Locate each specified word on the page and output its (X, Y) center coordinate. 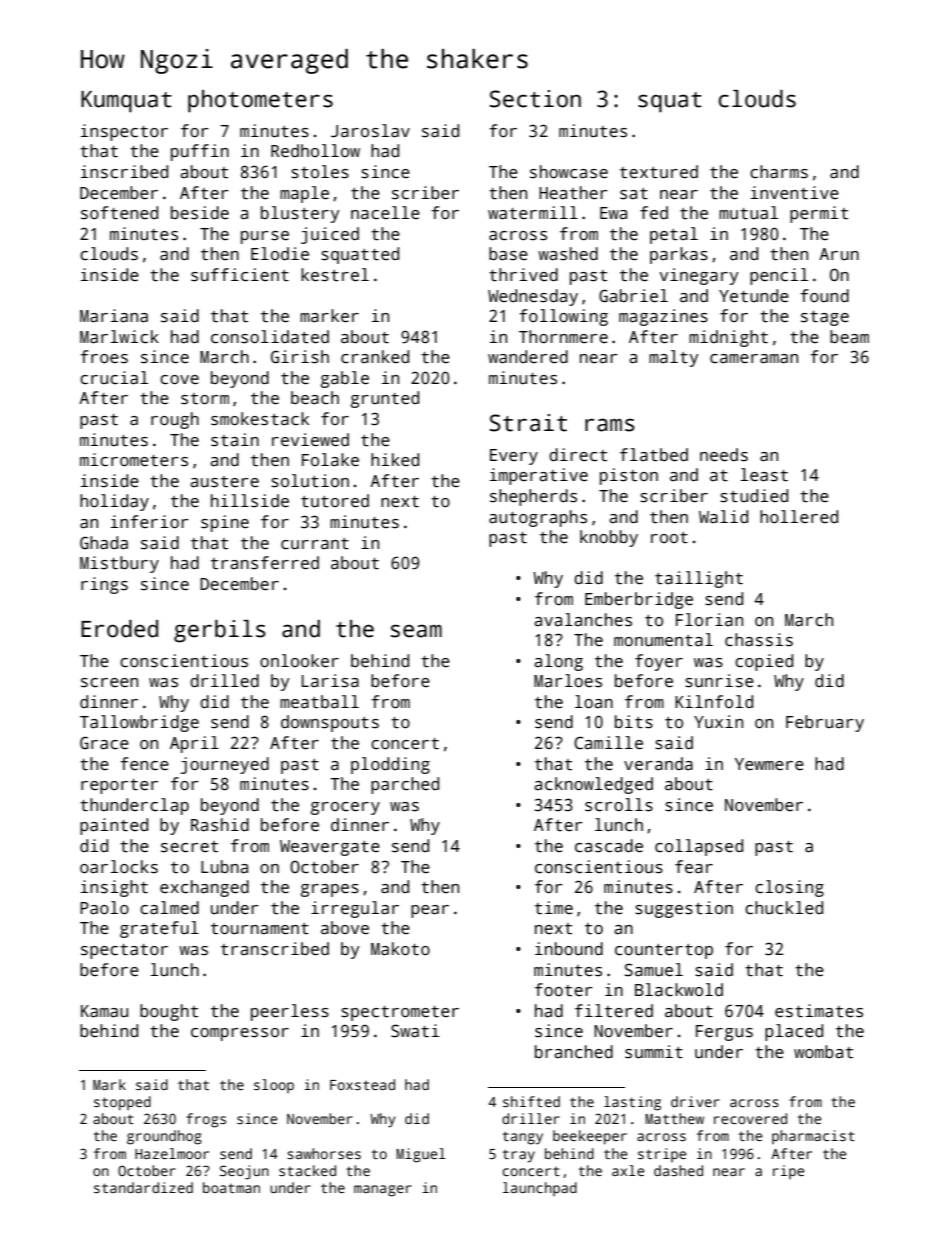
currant (315, 544)
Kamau (104, 1011)
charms (779, 172)
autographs (538, 518)
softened (119, 213)
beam (849, 337)
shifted (531, 1101)
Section (535, 99)
